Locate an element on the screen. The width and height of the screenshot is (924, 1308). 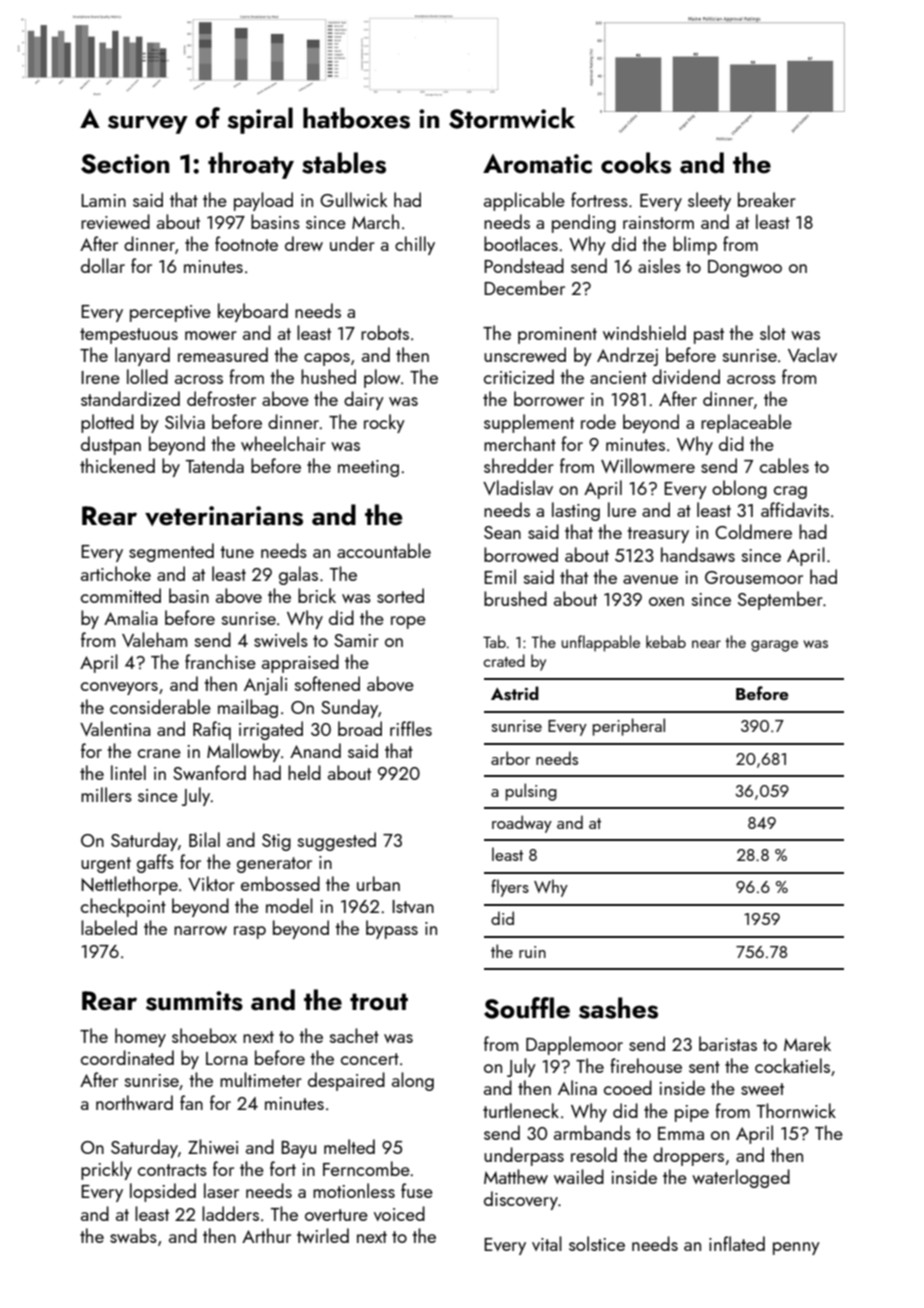
unscrewed is located at coordinates (525, 354).
